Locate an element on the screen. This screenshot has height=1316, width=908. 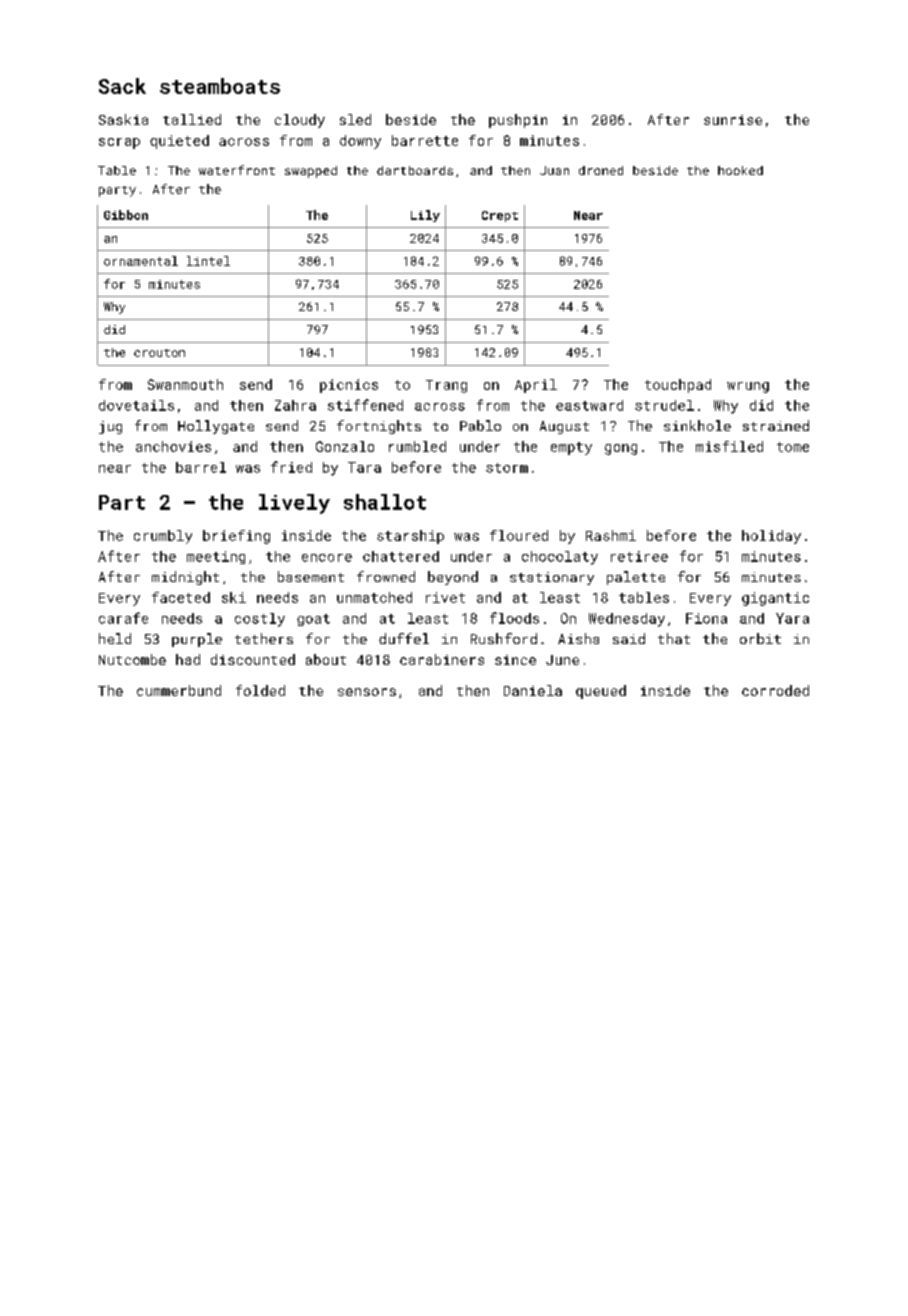
April is located at coordinates (536, 386).
